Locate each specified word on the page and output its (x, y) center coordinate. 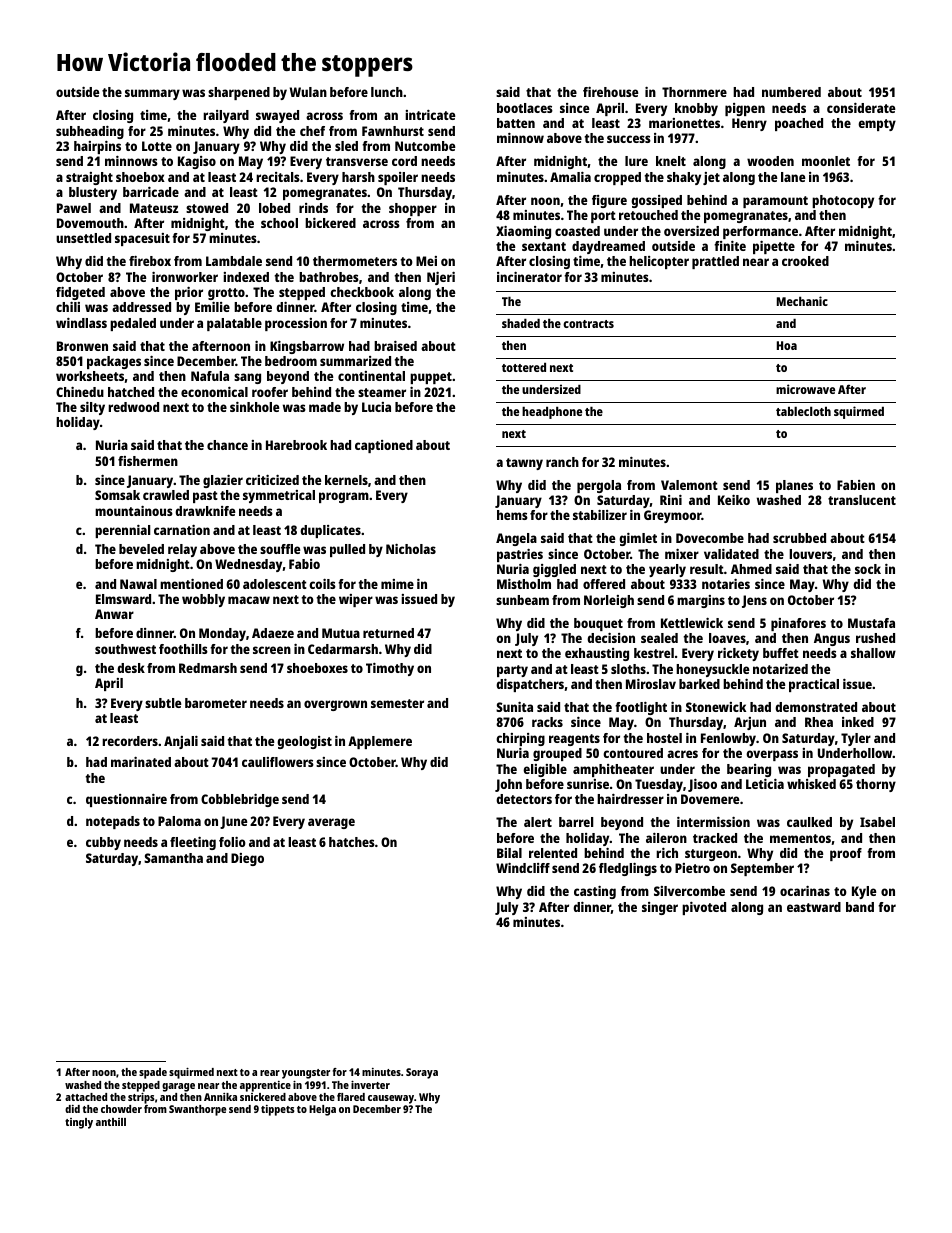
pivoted (704, 908)
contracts (588, 324)
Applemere (380, 742)
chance (227, 445)
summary (152, 94)
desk (131, 668)
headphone (552, 412)
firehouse (611, 92)
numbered (791, 92)
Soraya (422, 1073)
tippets (278, 1110)
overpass (772, 755)
